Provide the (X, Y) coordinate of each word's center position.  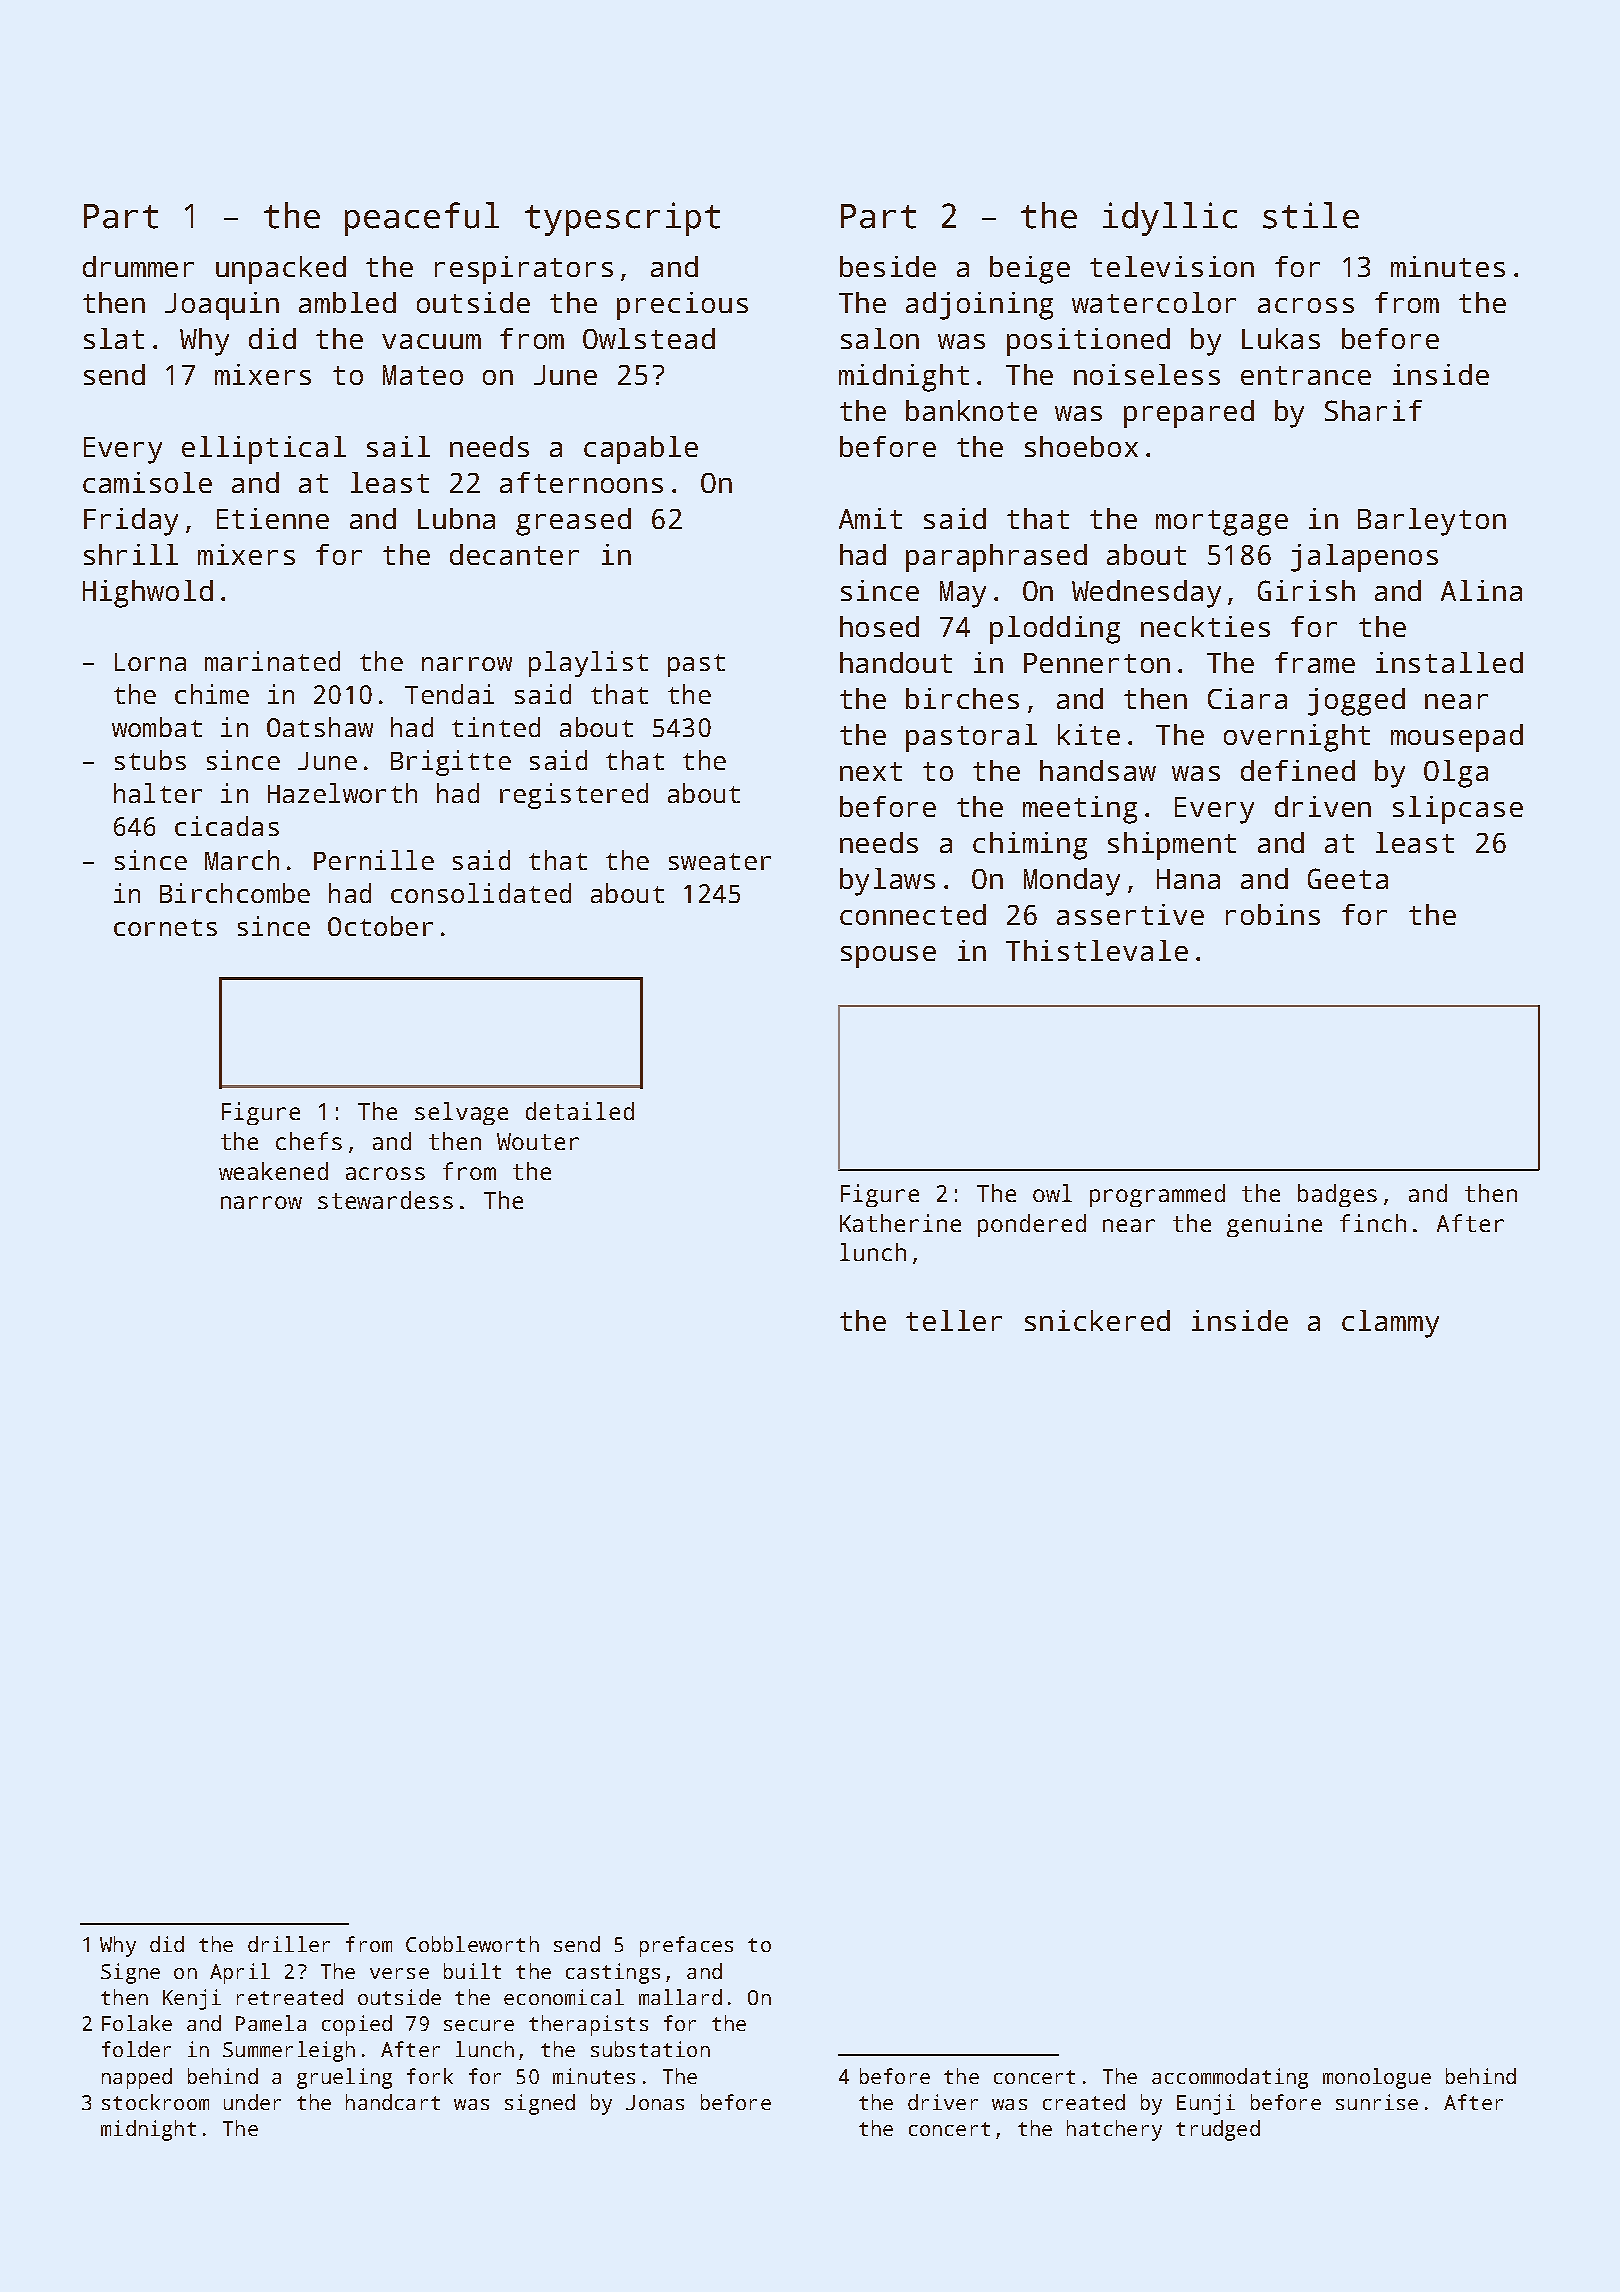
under (252, 2102)
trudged (1218, 2130)
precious (682, 306)
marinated (272, 661)
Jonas (655, 2102)
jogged (1356, 702)
